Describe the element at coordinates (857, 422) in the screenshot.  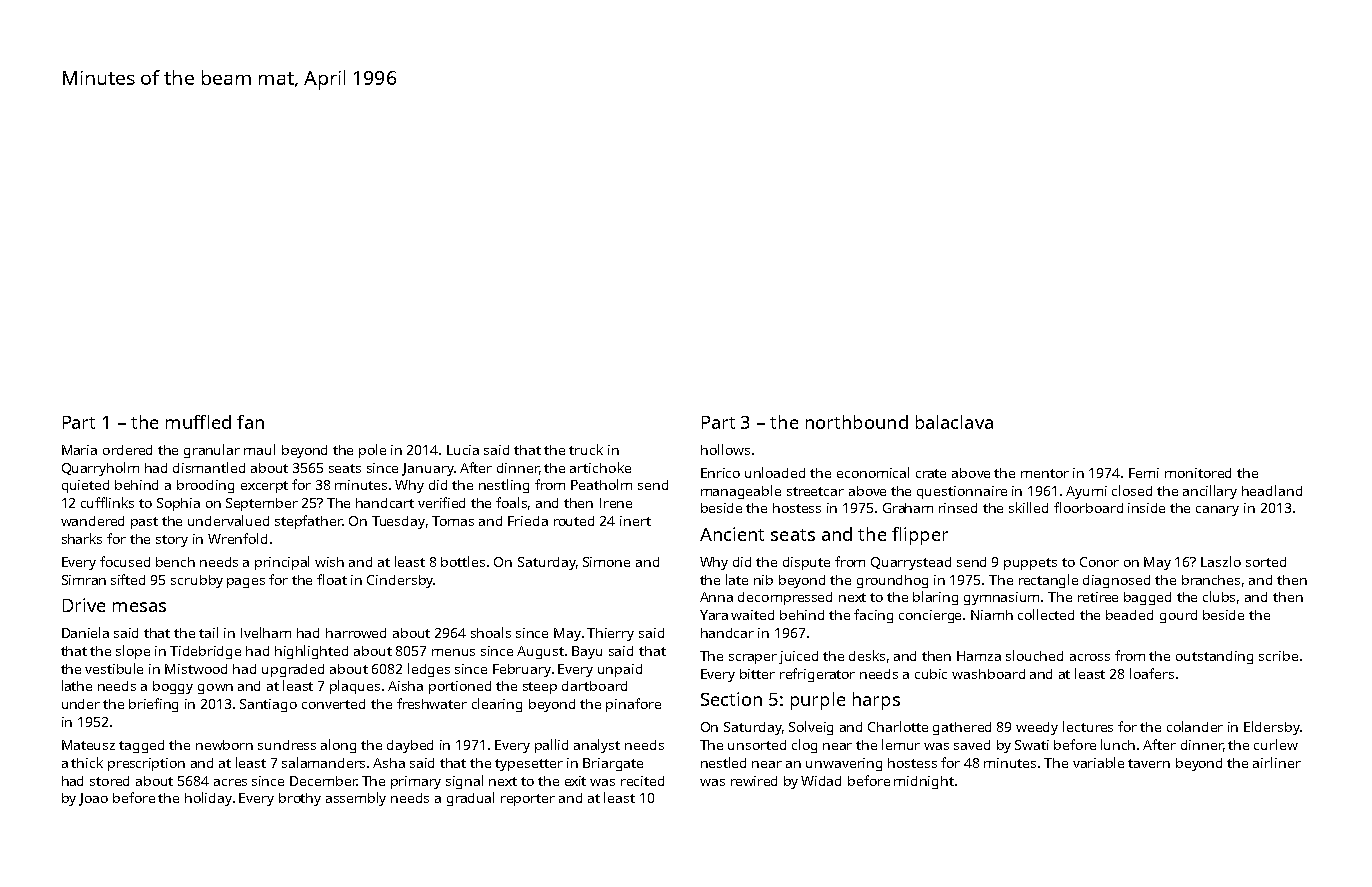
I see `northbound` at that location.
